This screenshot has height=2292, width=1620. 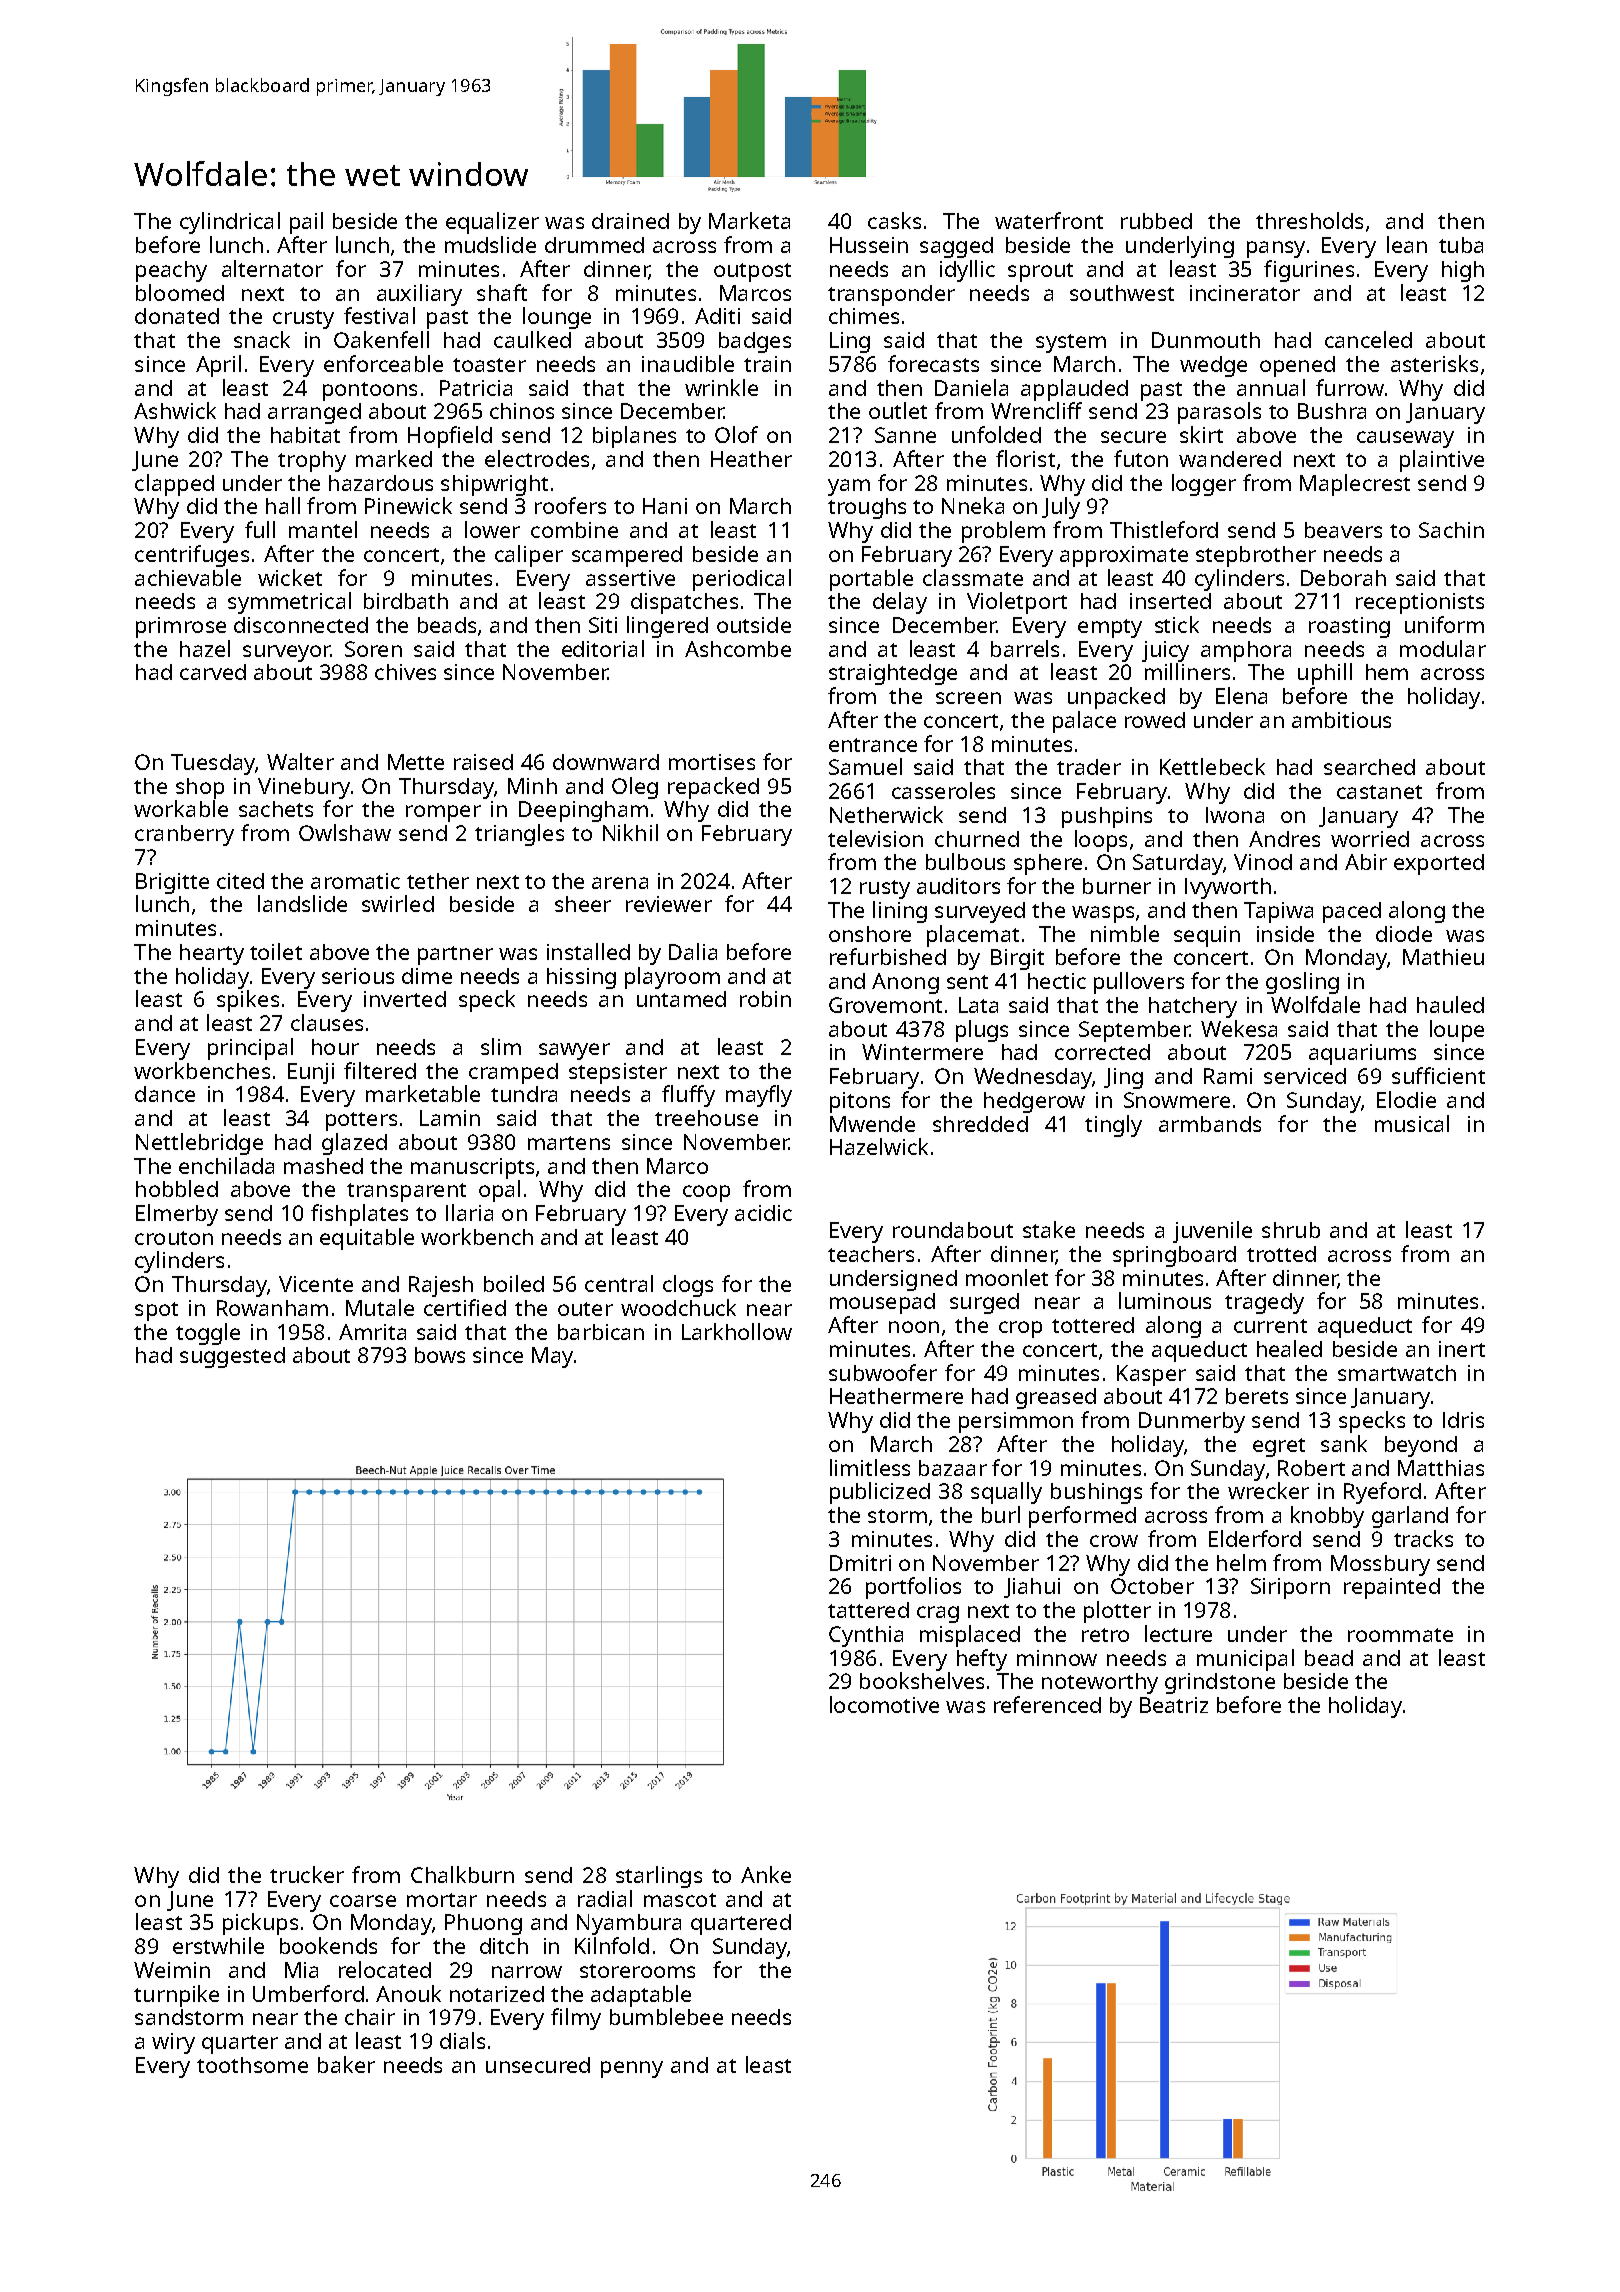 I want to click on juvenile, so click(x=1212, y=1232).
